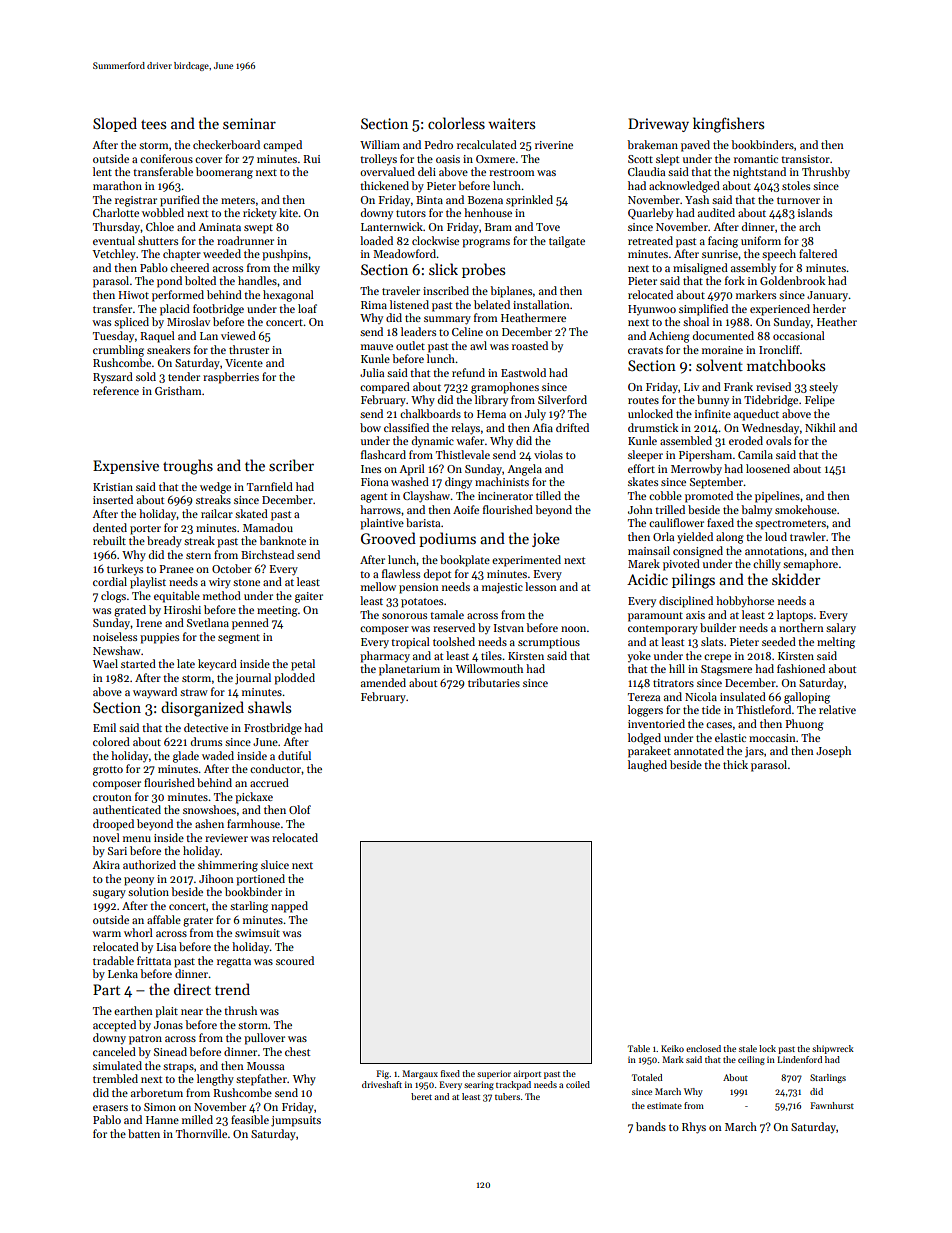  I want to click on colorless, so click(456, 123).
